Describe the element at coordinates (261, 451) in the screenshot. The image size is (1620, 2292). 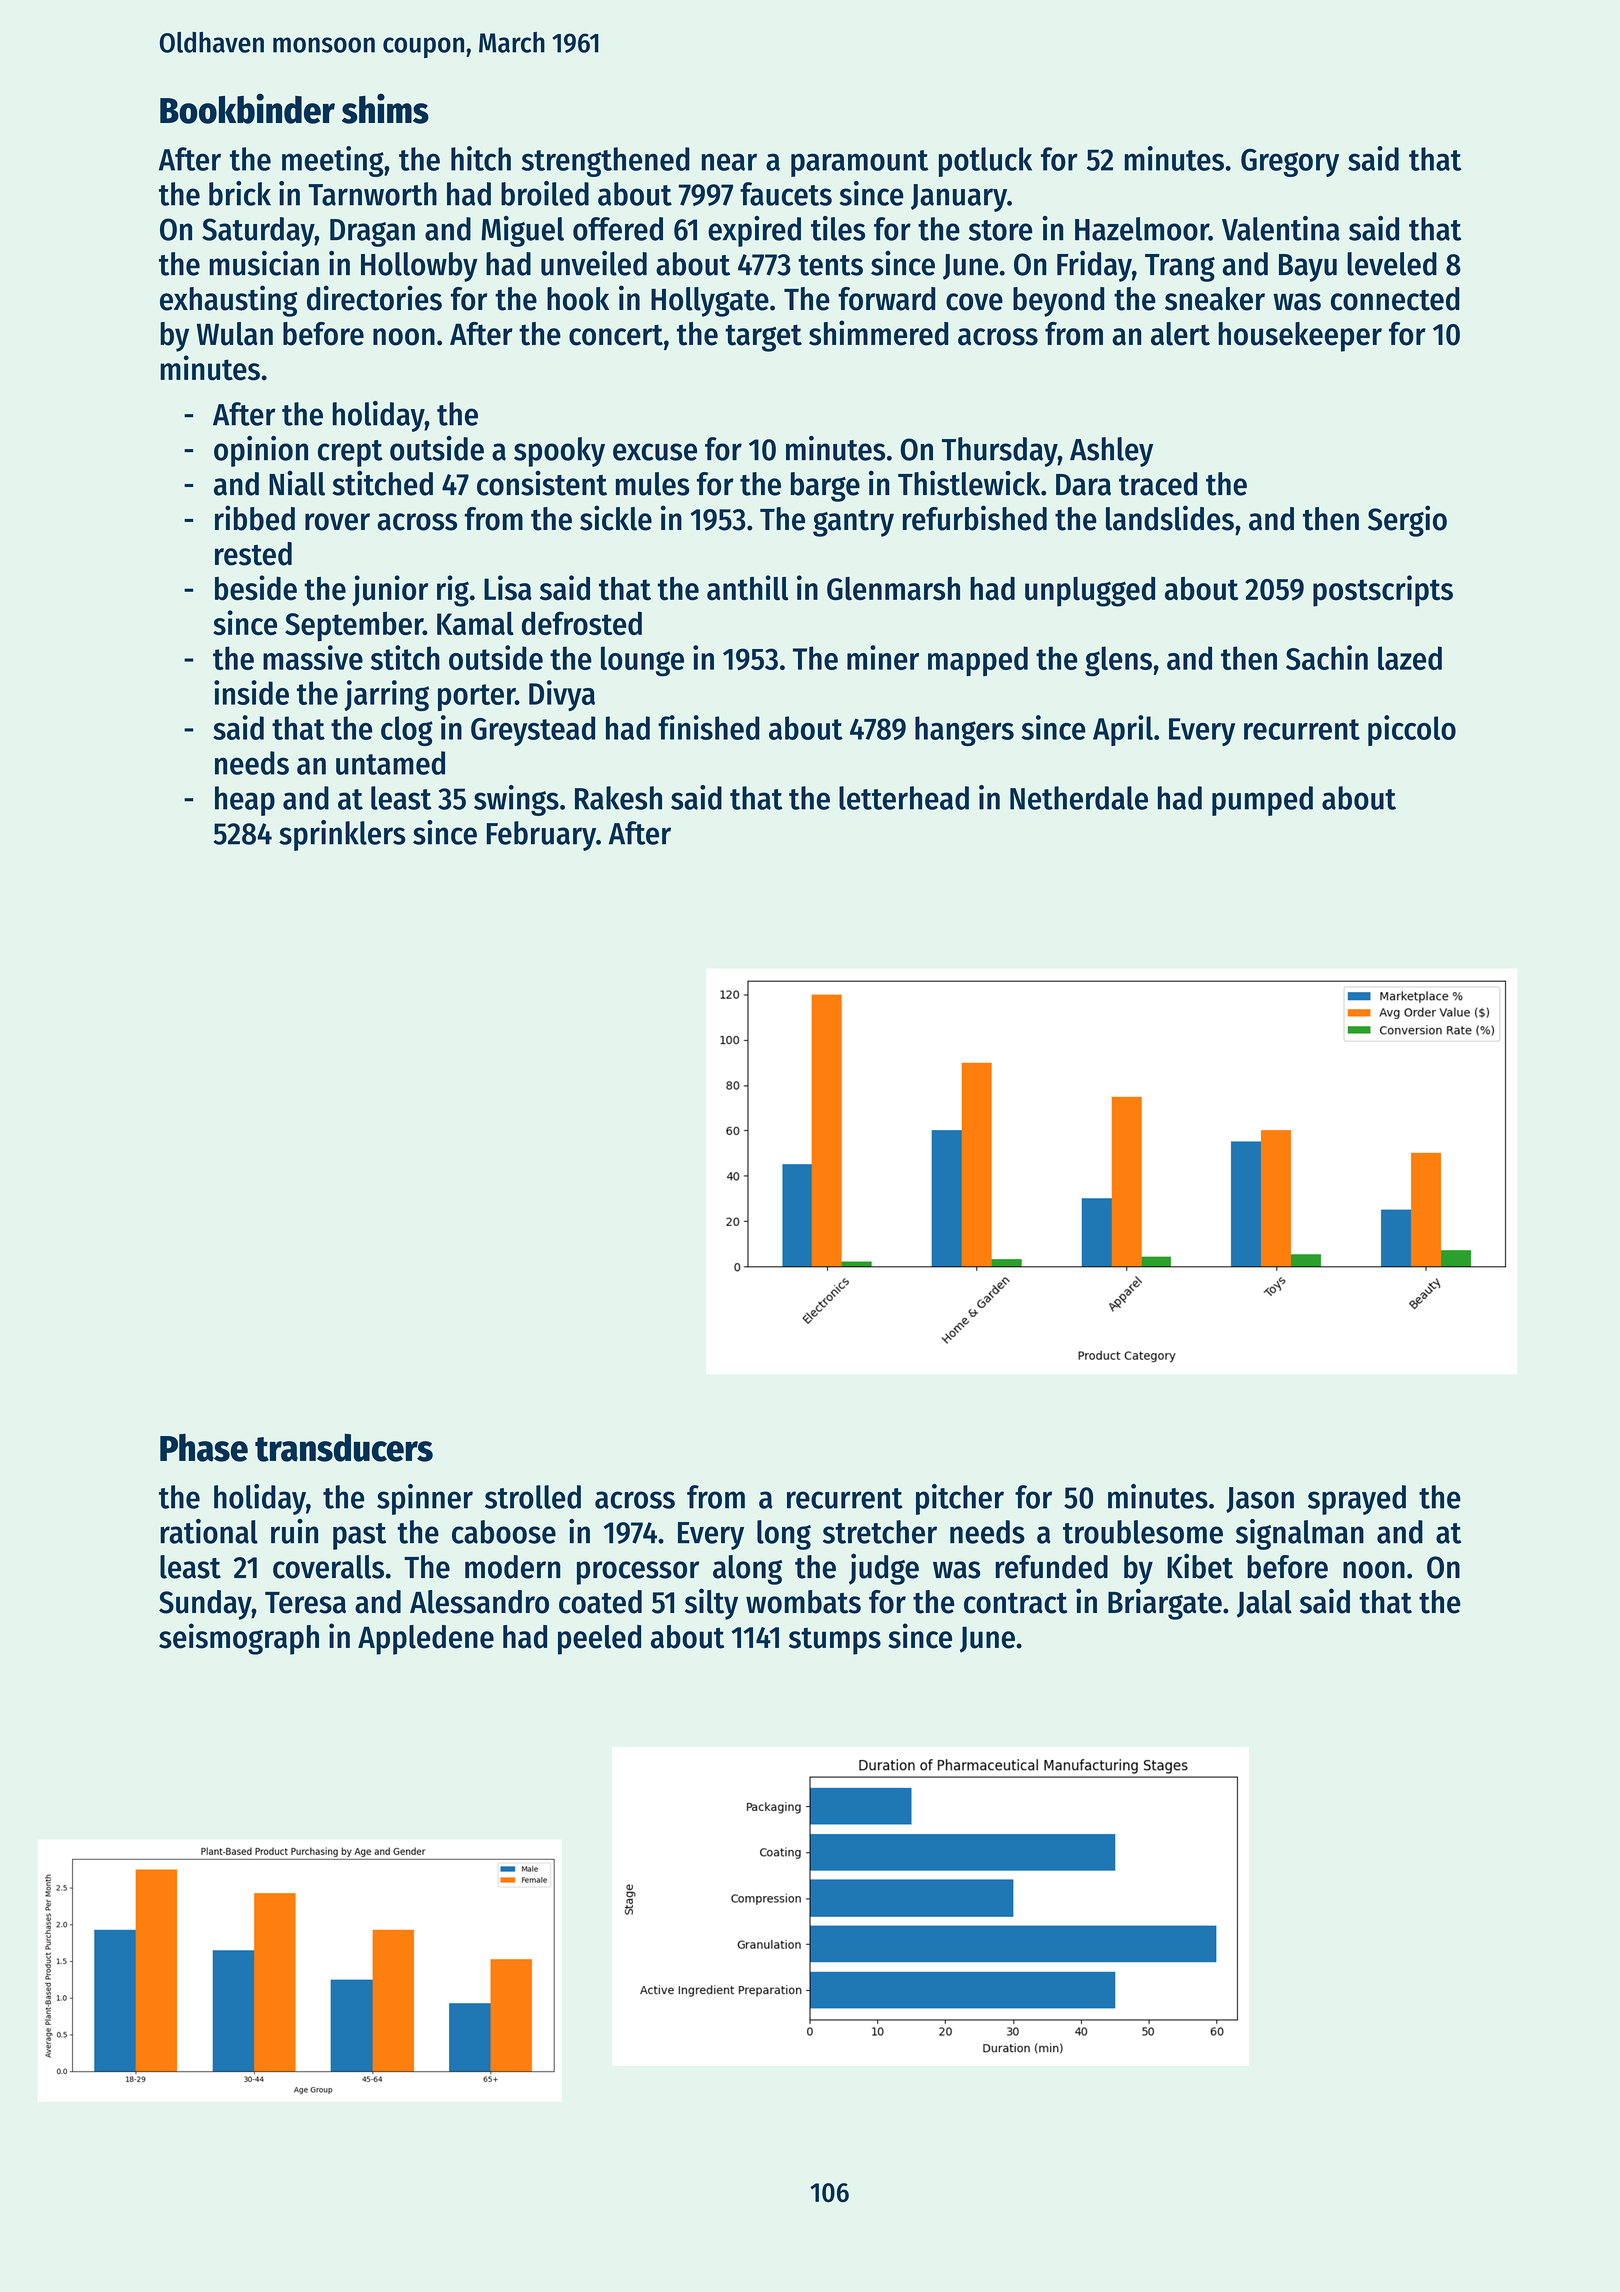
I see `opinion` at that location.
